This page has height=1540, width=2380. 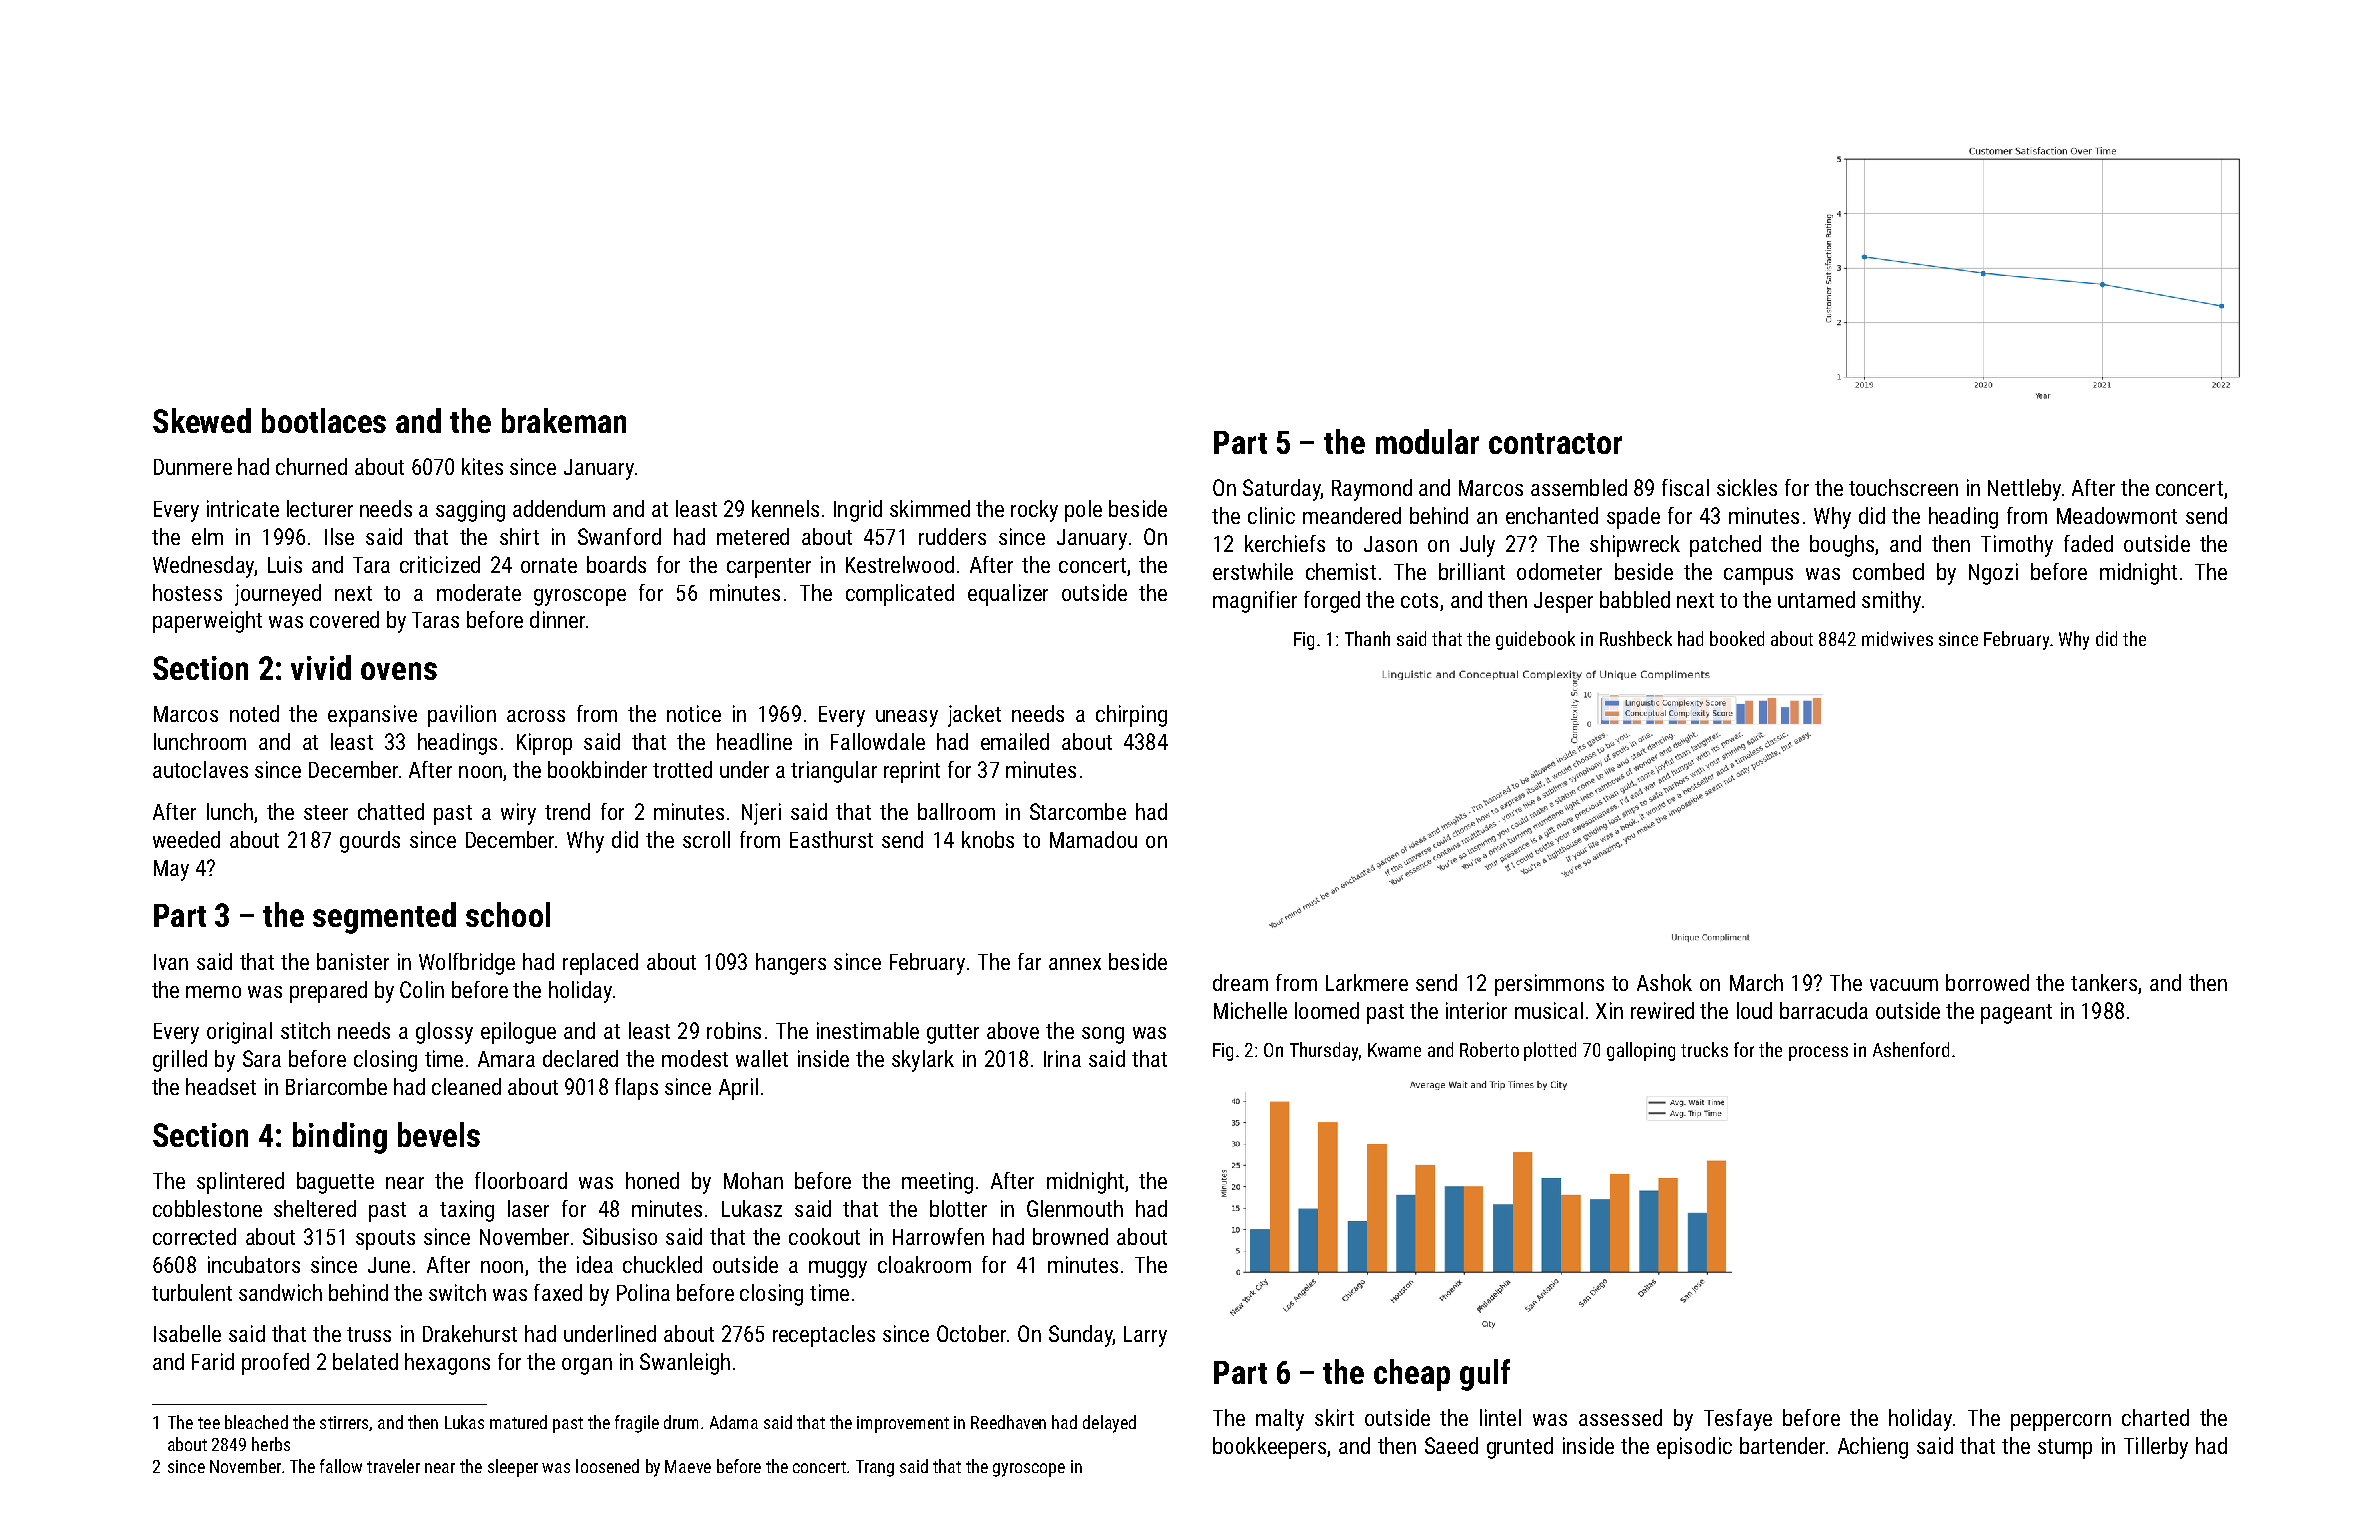 I want to click on headset, so click(x=221, y=1086).
